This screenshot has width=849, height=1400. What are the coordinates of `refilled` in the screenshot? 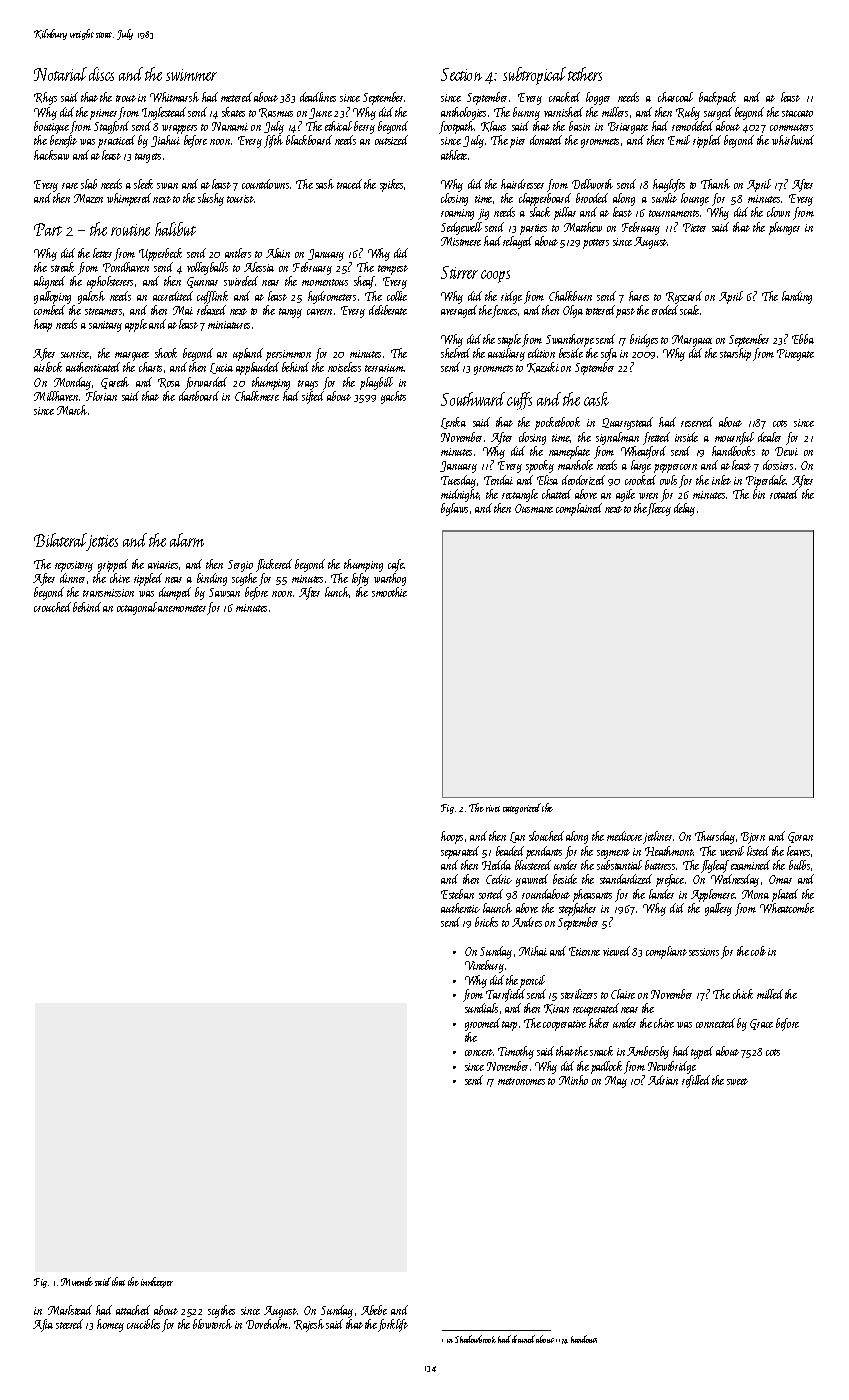 It's located at (696, 1081).
